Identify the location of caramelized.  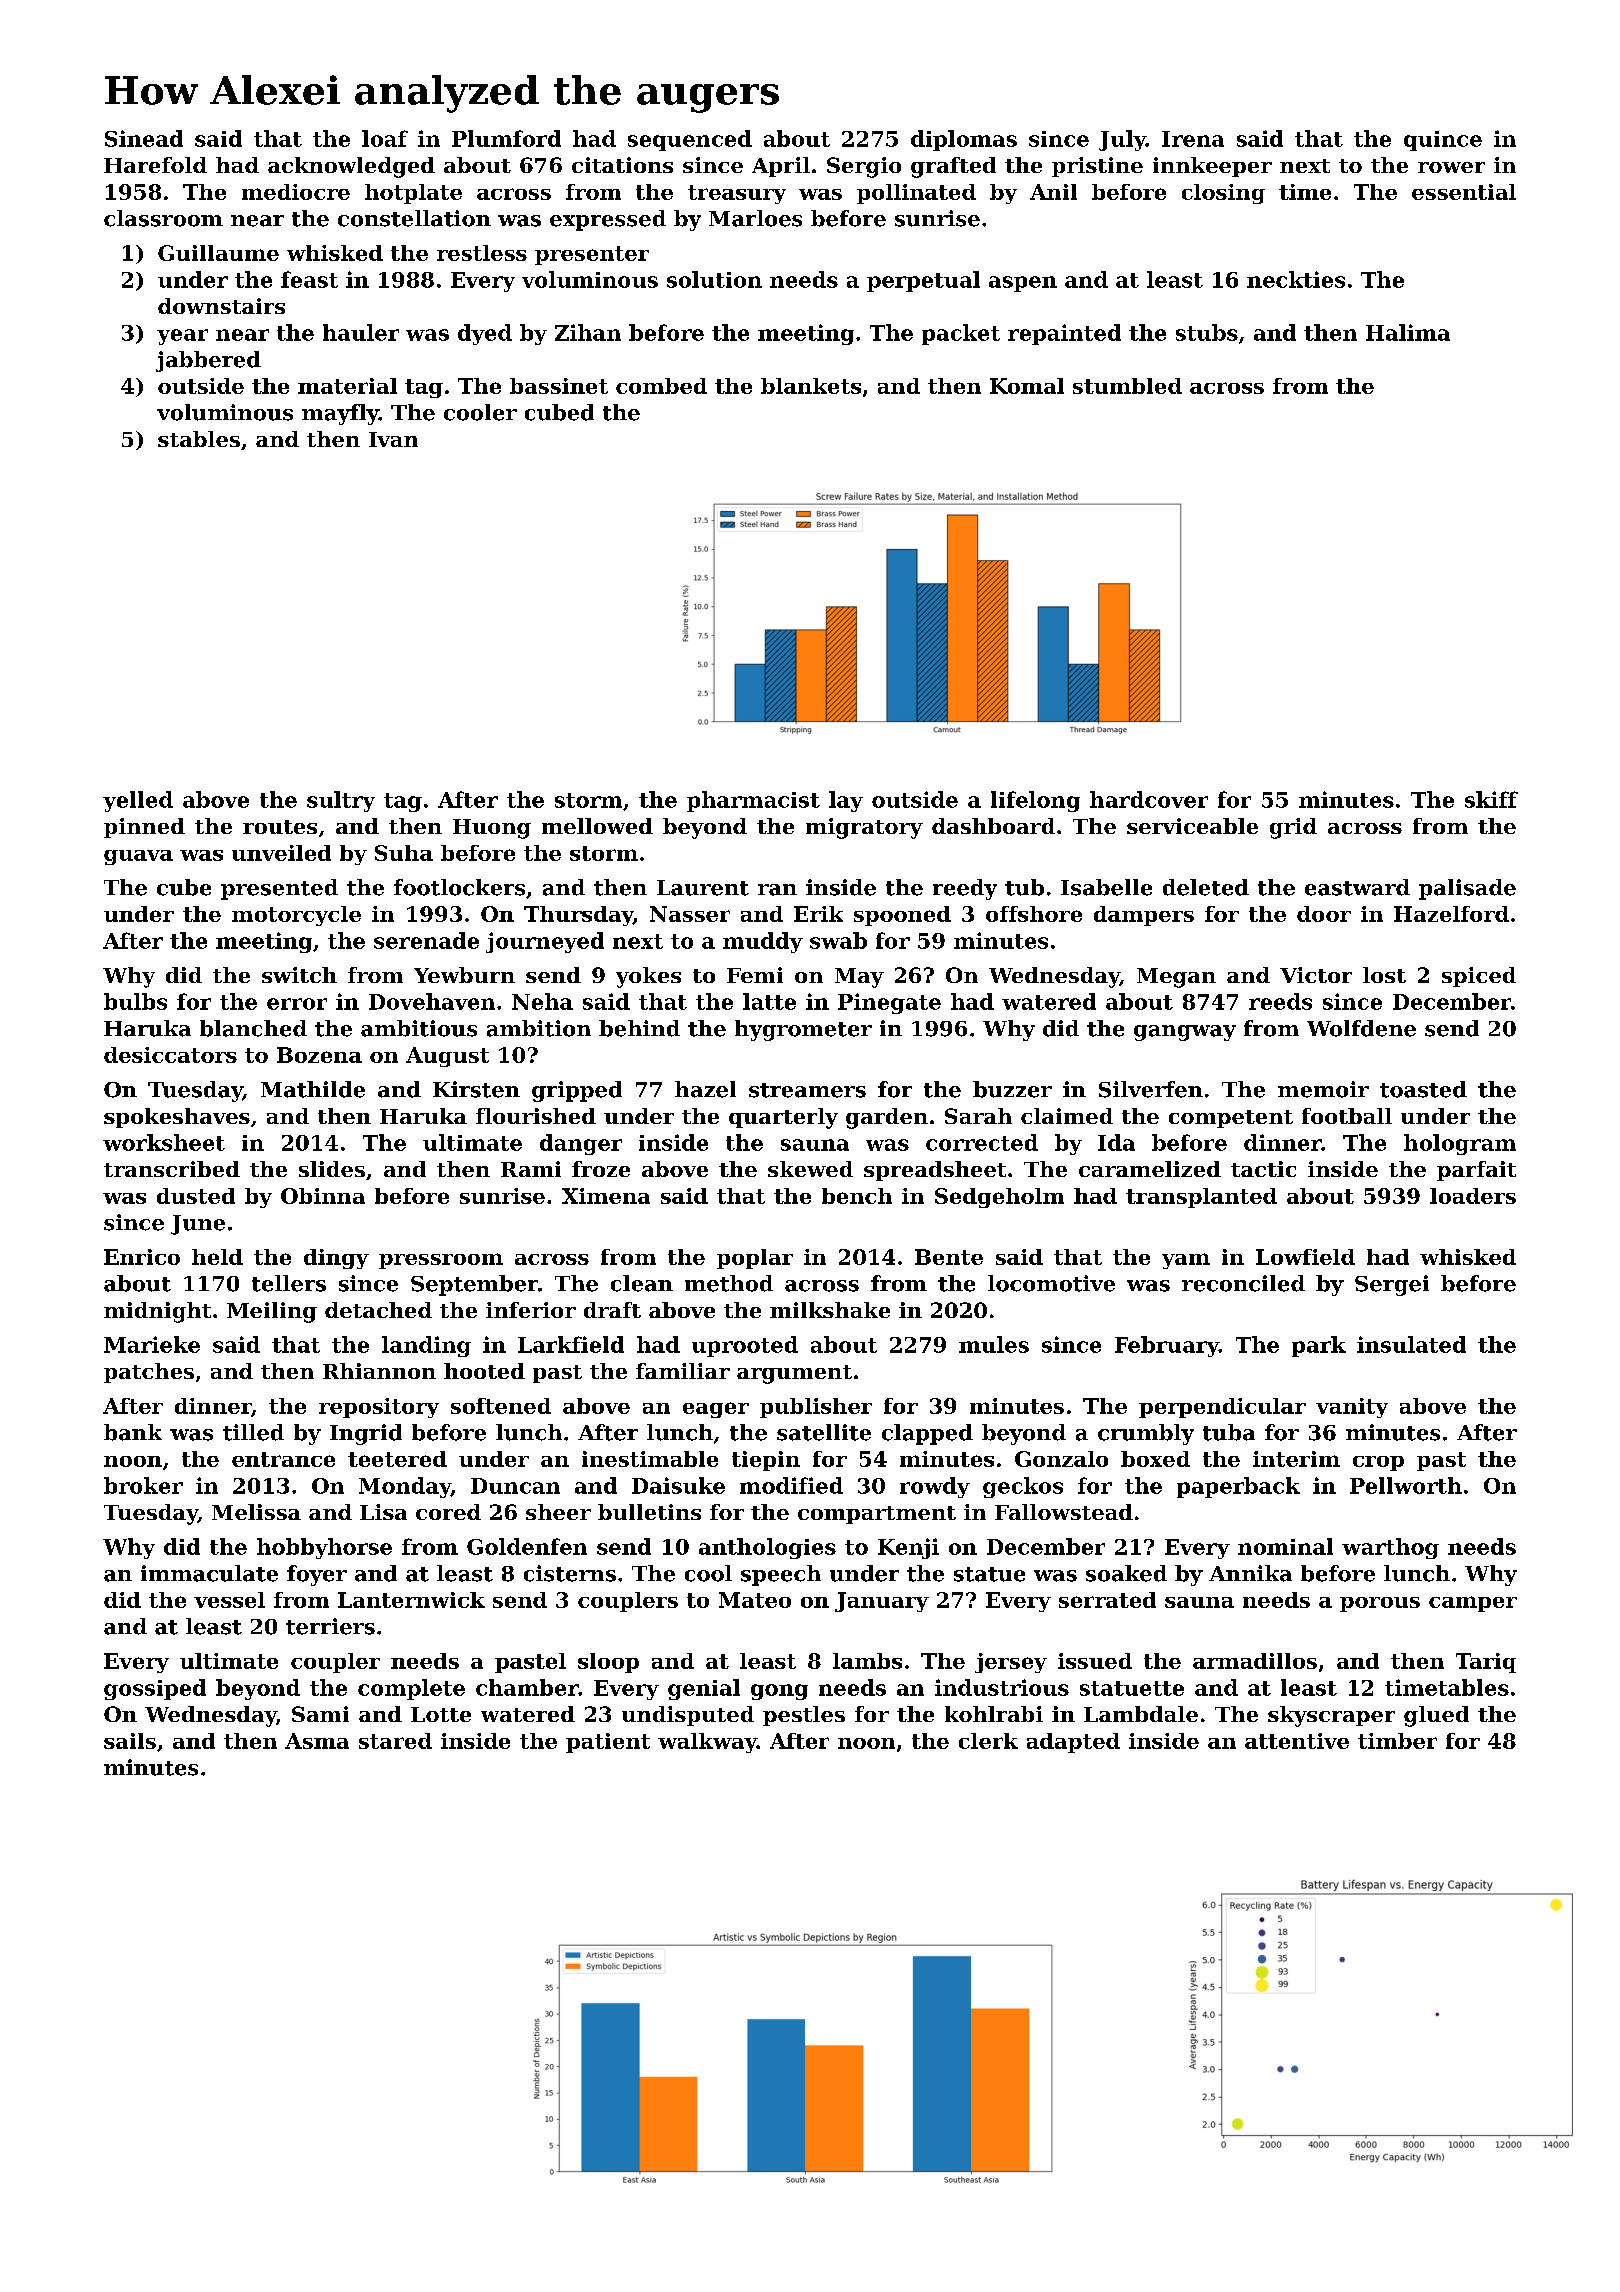
(1150, 1169).
